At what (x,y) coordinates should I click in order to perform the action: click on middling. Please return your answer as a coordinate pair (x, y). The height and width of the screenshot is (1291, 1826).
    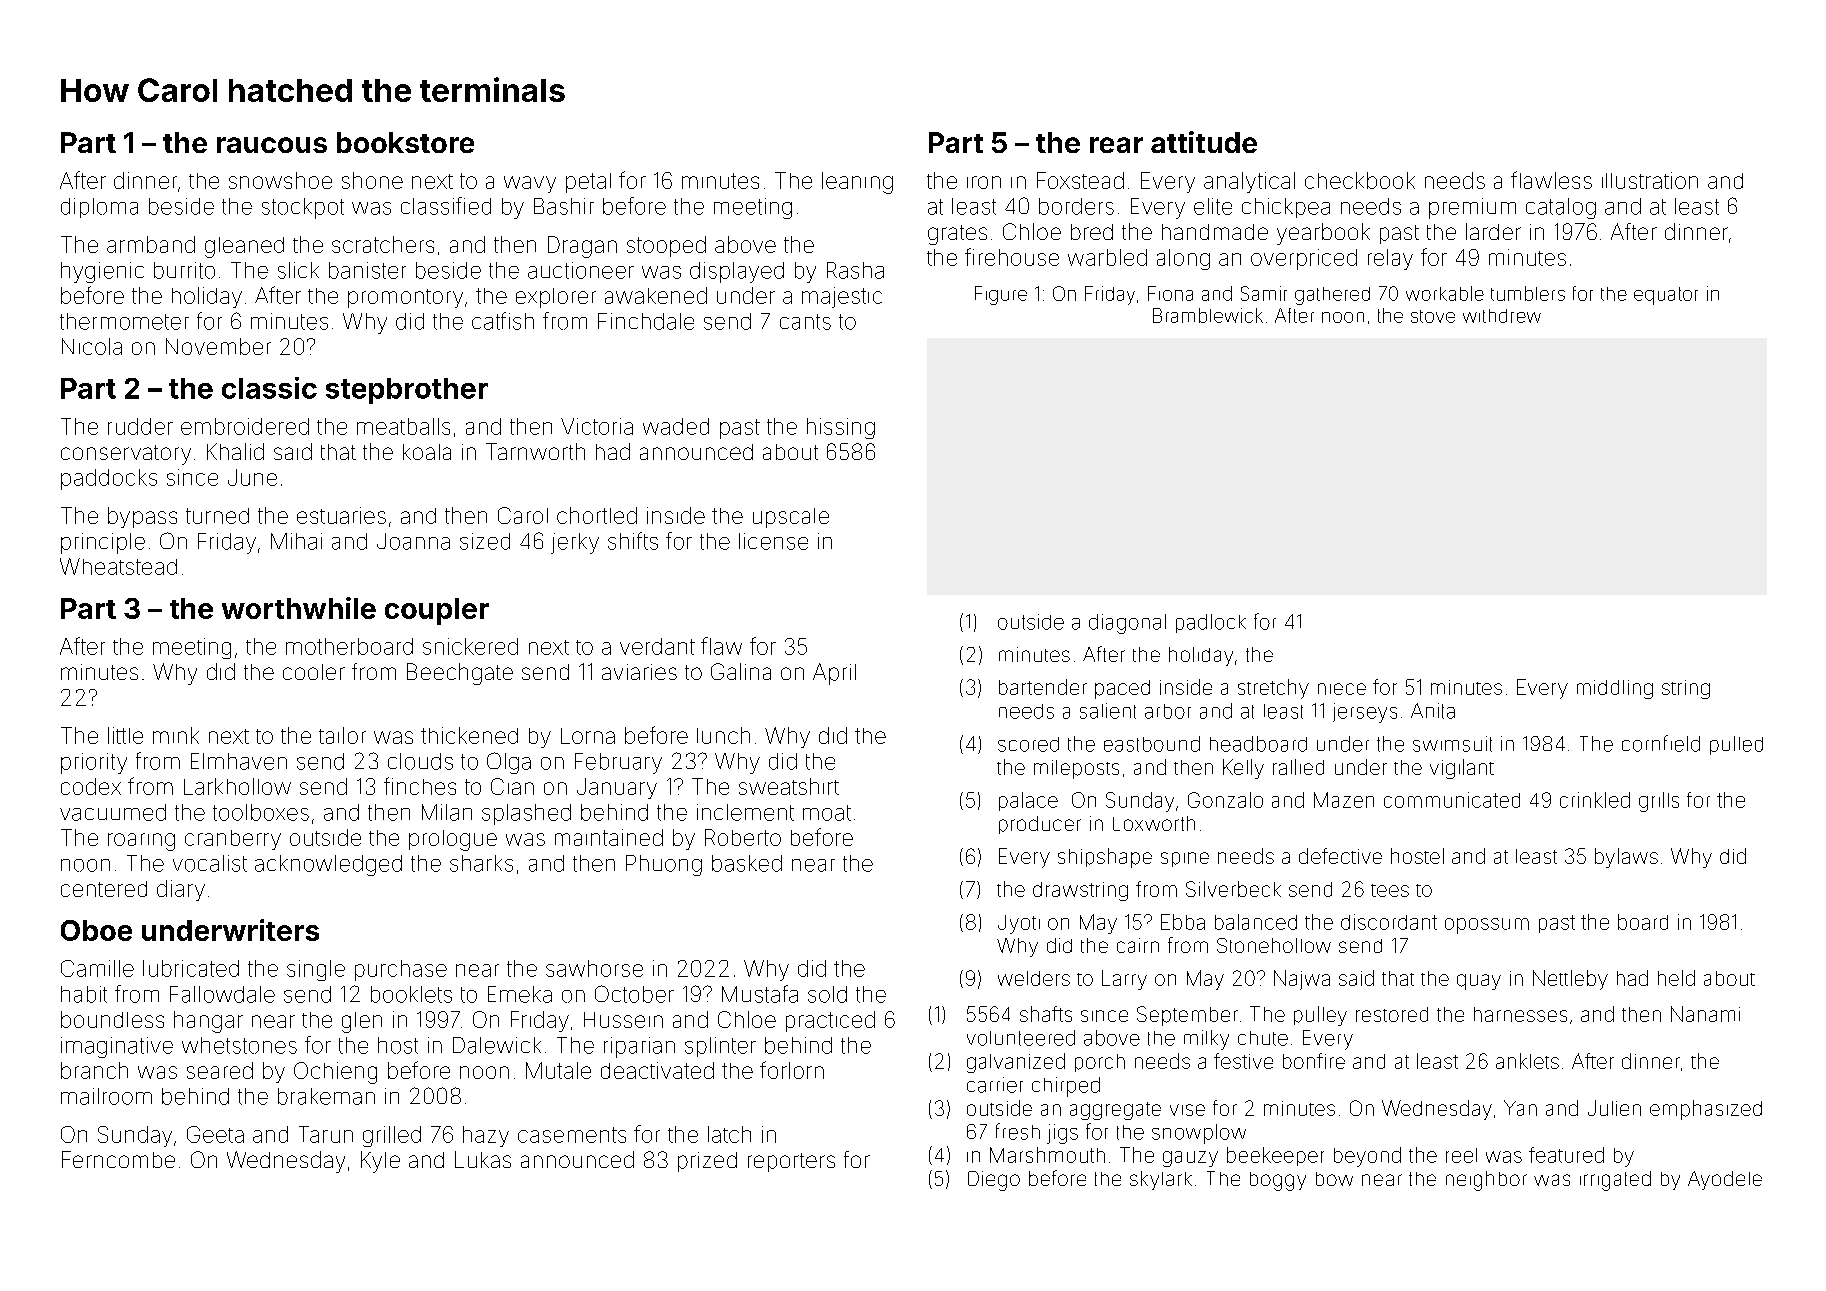
    Looking at the image, I should click on (1615, 689).
